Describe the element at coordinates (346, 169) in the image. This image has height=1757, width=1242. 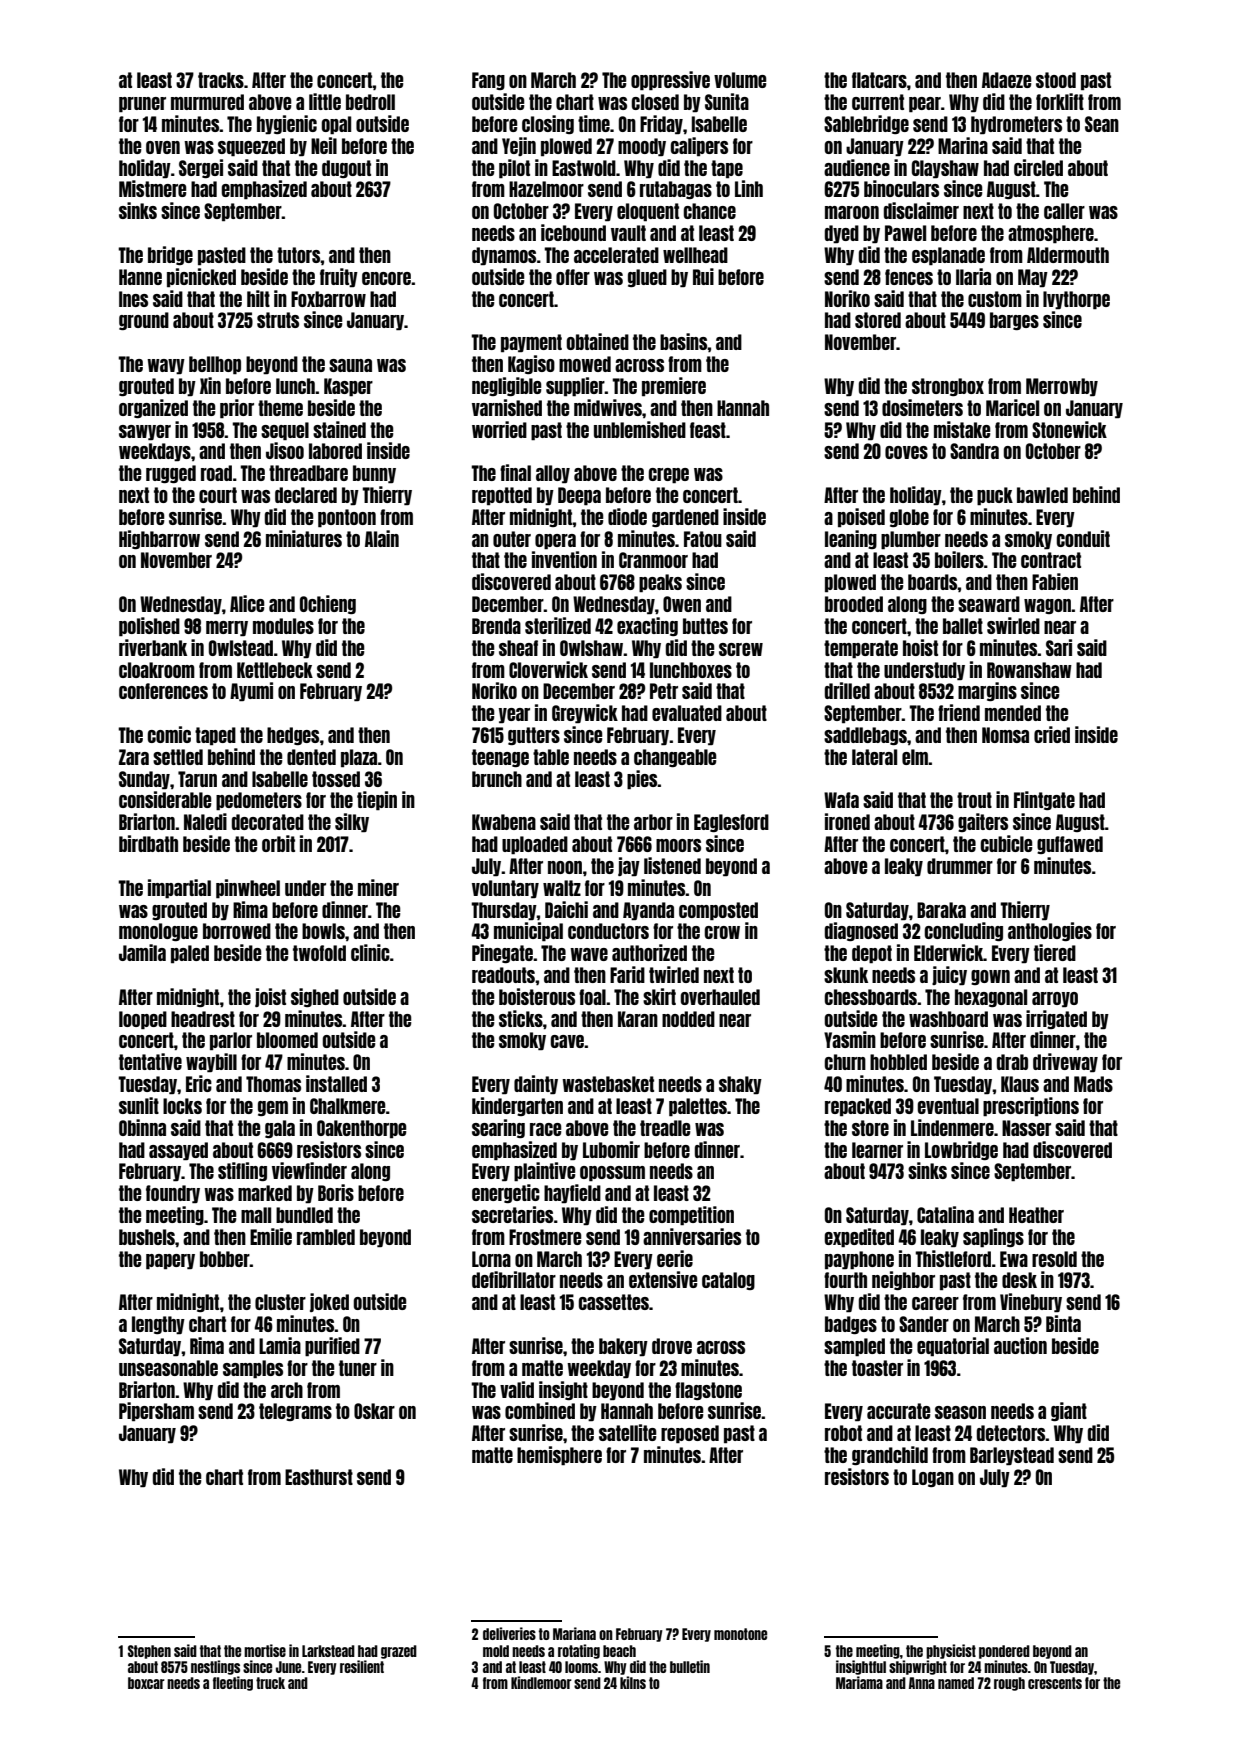
I see `dugout` at that location.
